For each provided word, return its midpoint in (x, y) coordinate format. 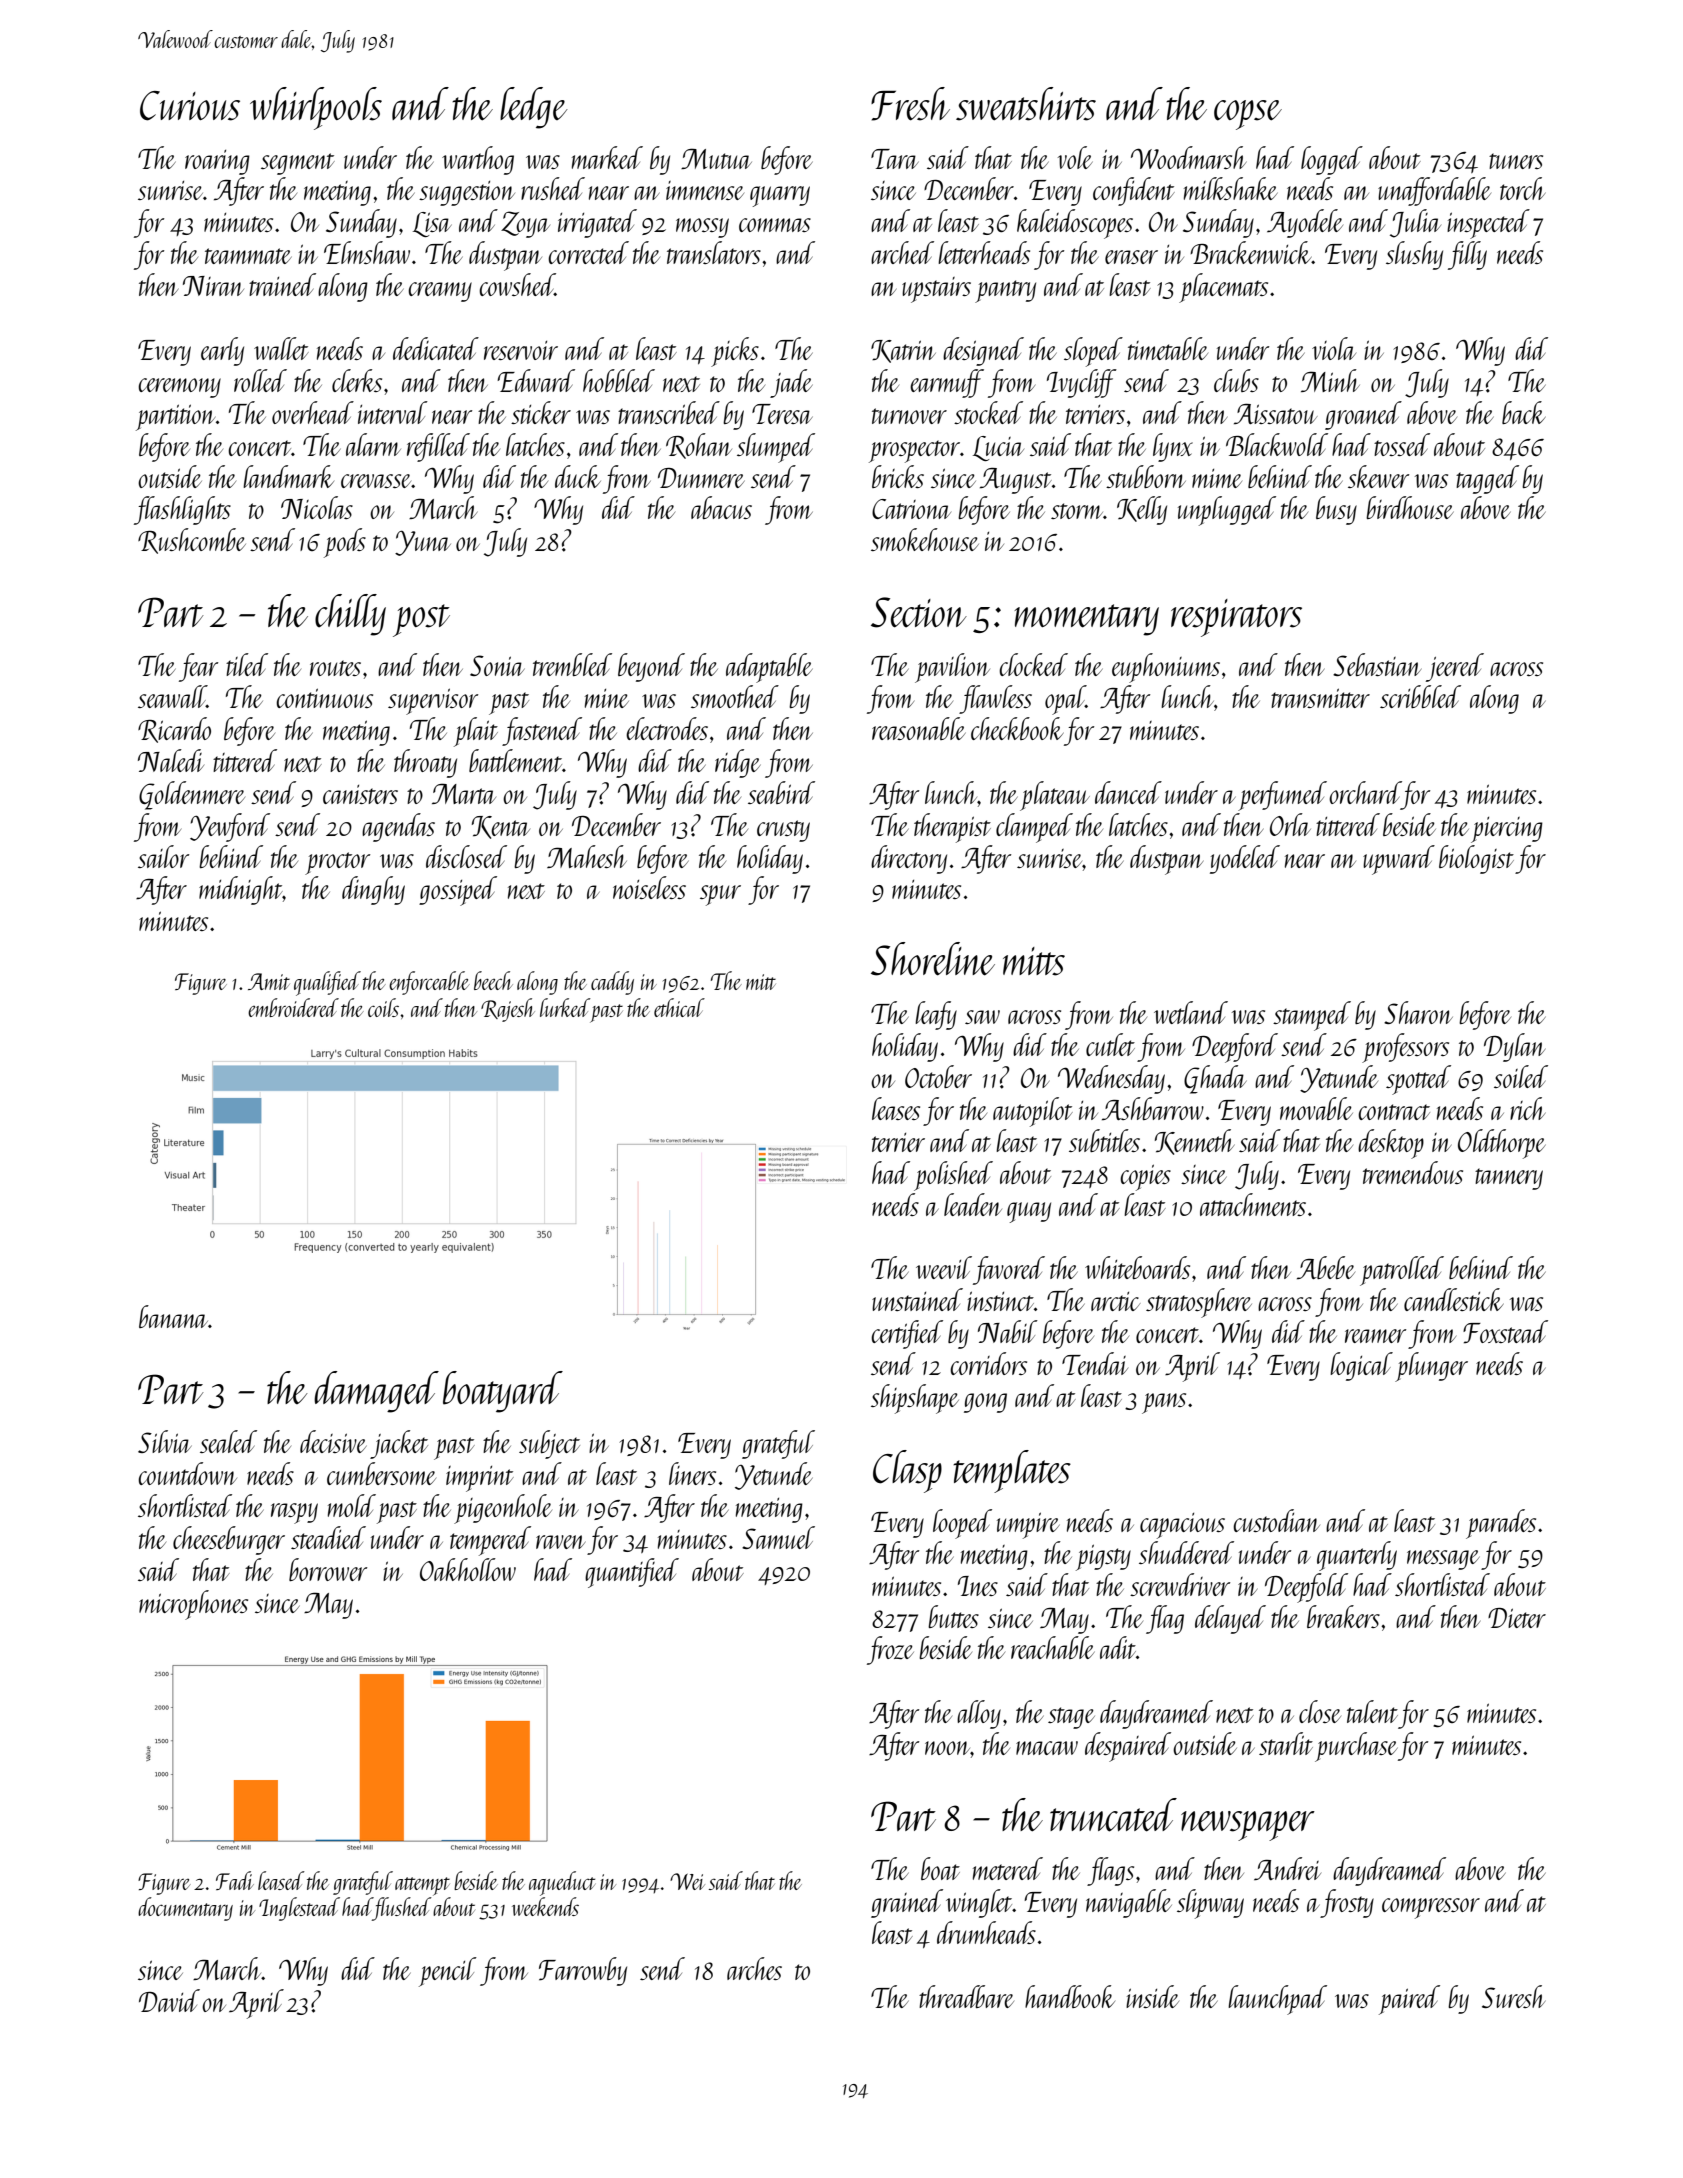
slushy (1414, 255)
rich (1527, 1108)
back (1524, 412)
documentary (185, 1909)
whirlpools (316, 108)
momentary (1086, 620)
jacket (399, 1444)
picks (735, 352)
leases (896, 1108)
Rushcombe (192, 541)
